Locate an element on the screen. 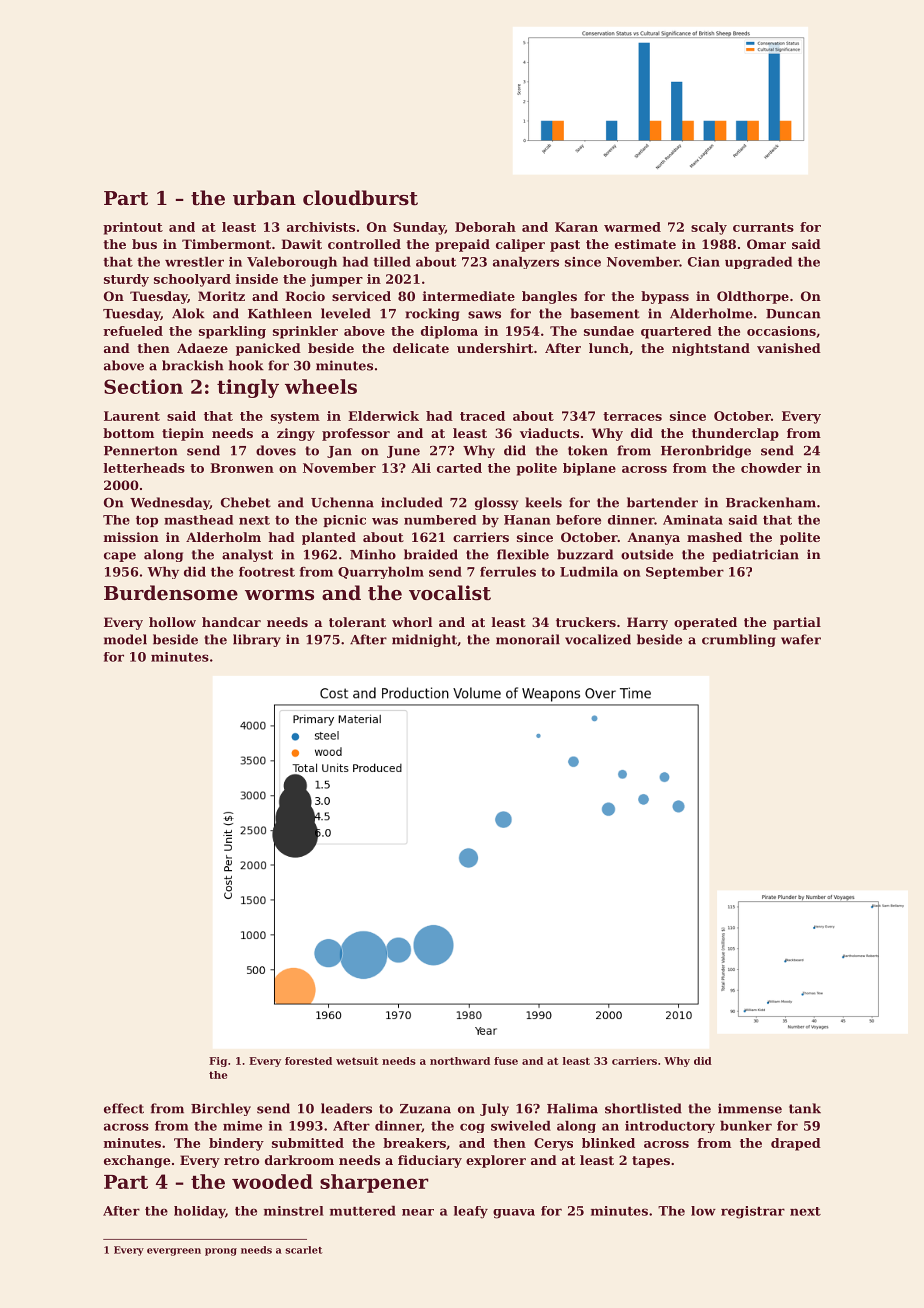 Image resolution: width=924 pixels, height=1308 pixels. warmed is located at coordinates (632, 227).
